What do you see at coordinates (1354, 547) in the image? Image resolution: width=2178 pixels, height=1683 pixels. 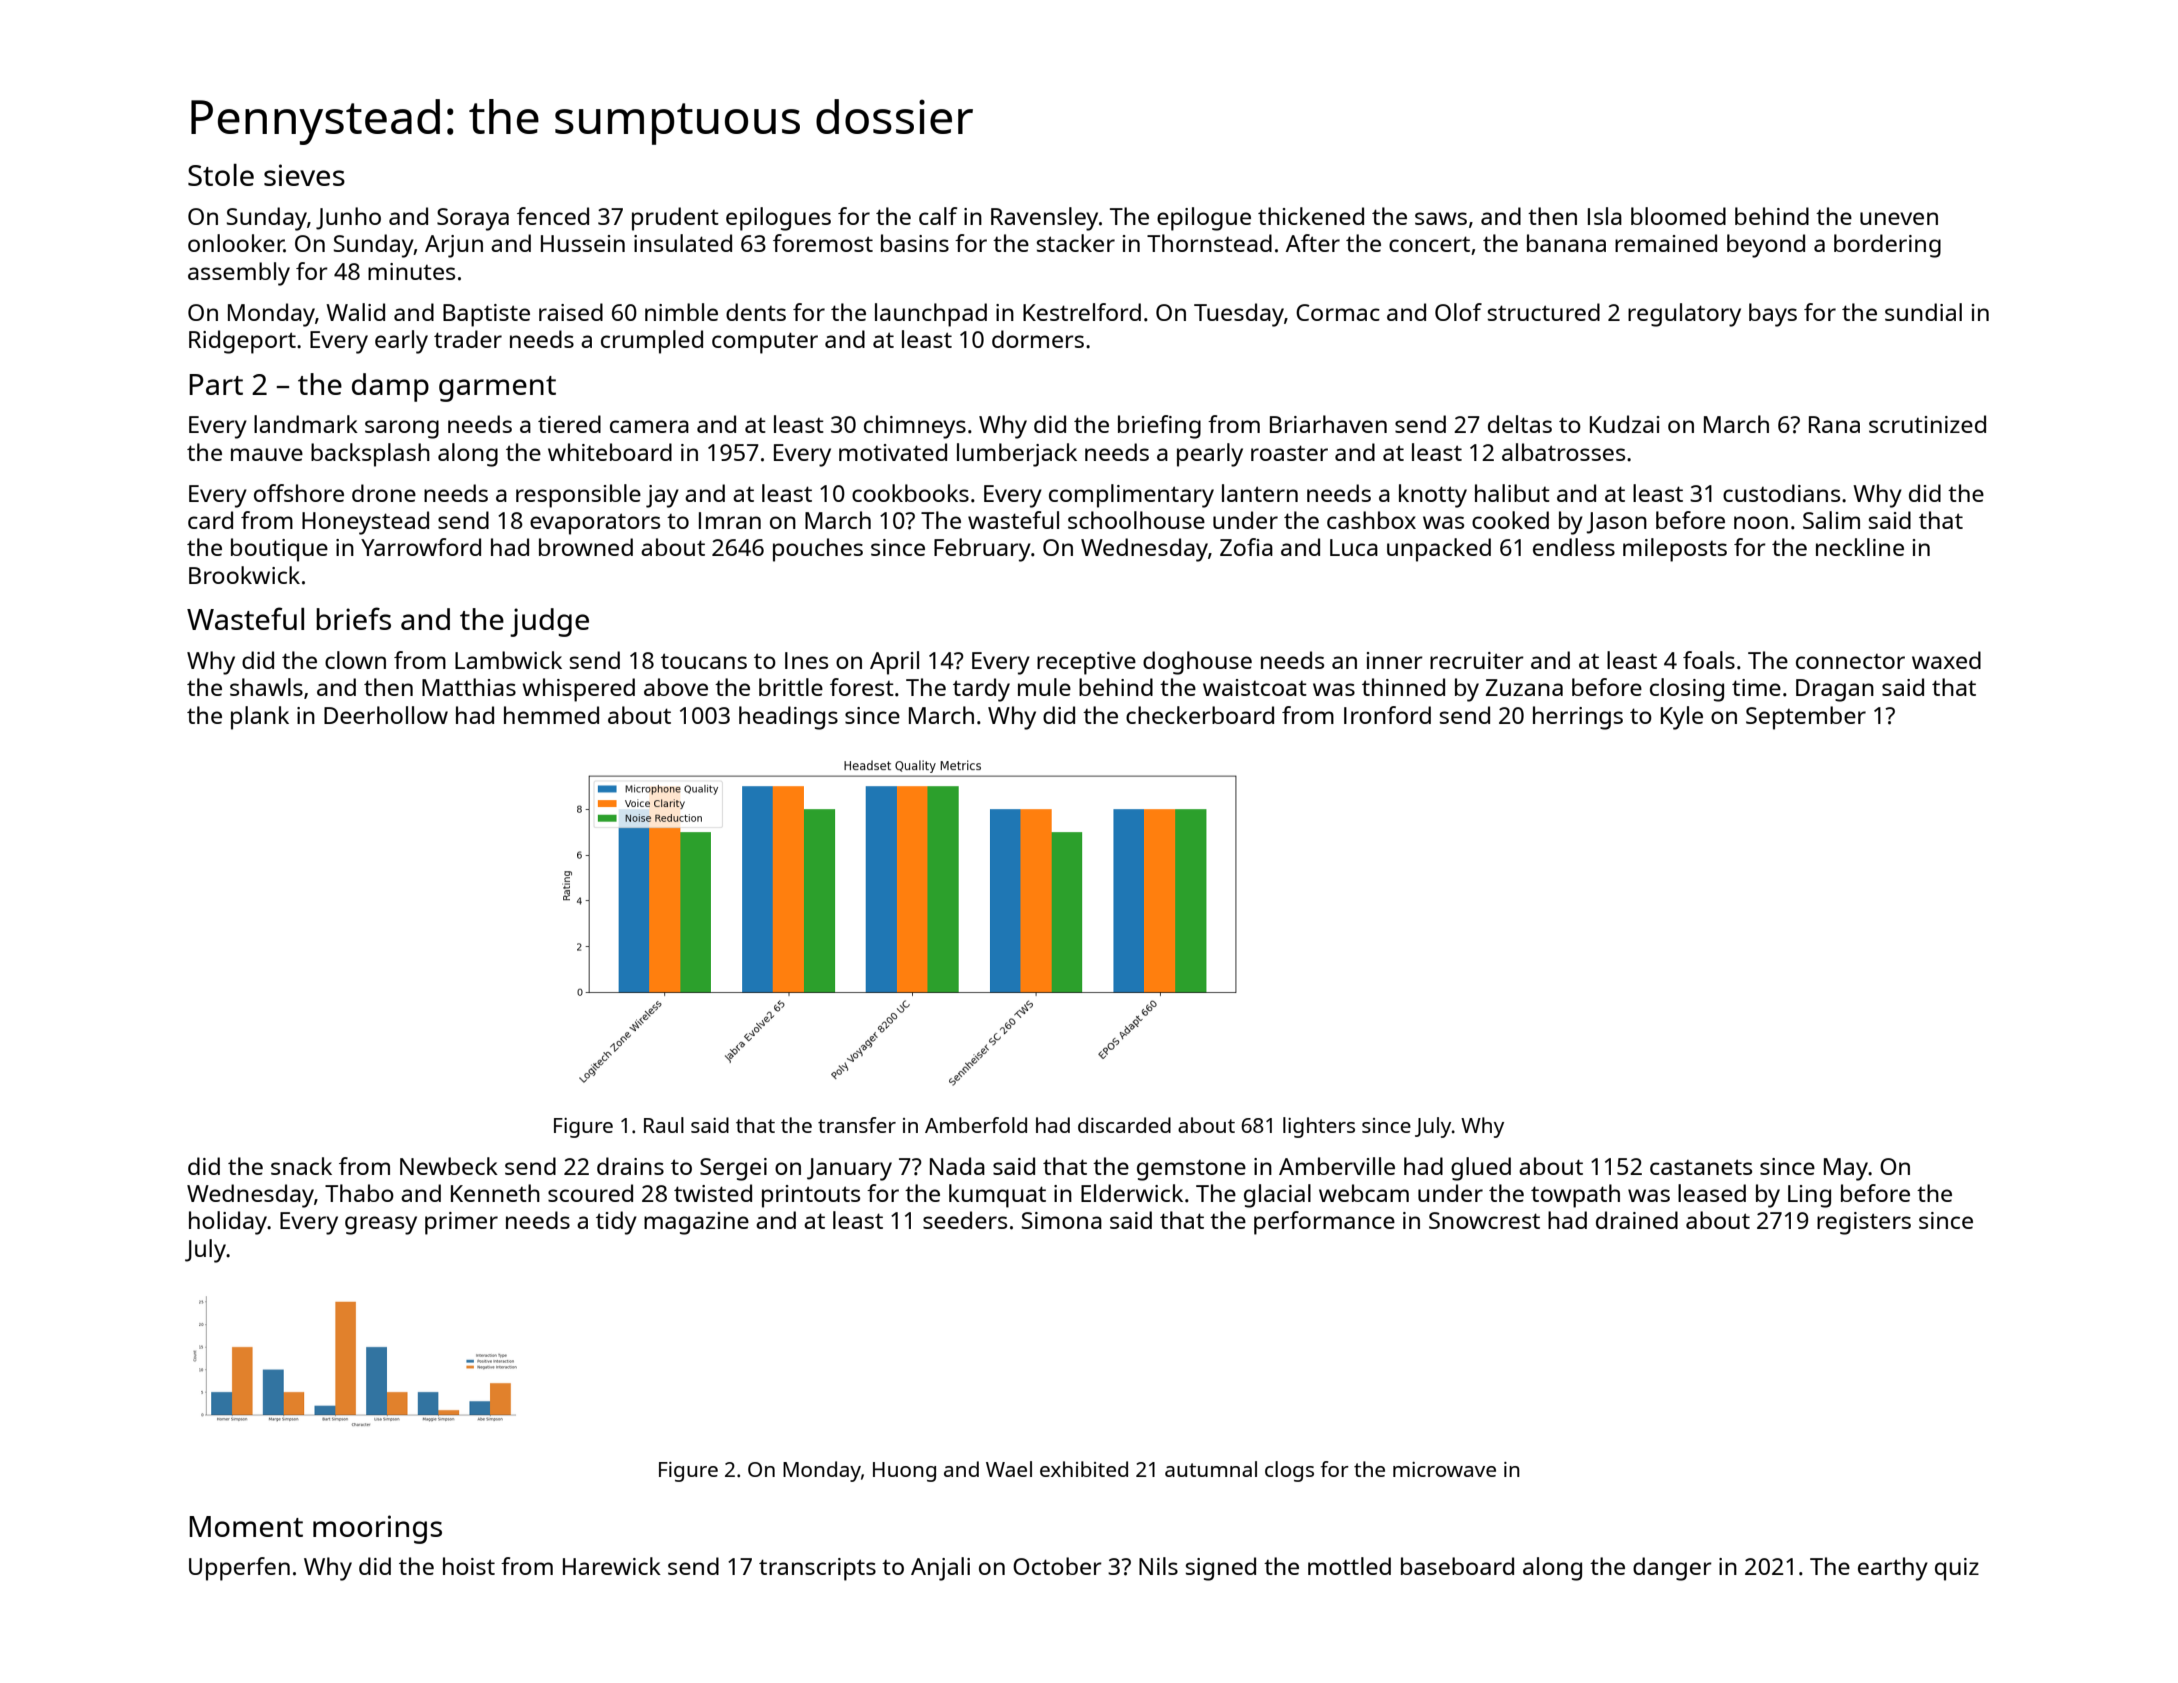 I see `Luca` at bounding box center [1354, 547].
